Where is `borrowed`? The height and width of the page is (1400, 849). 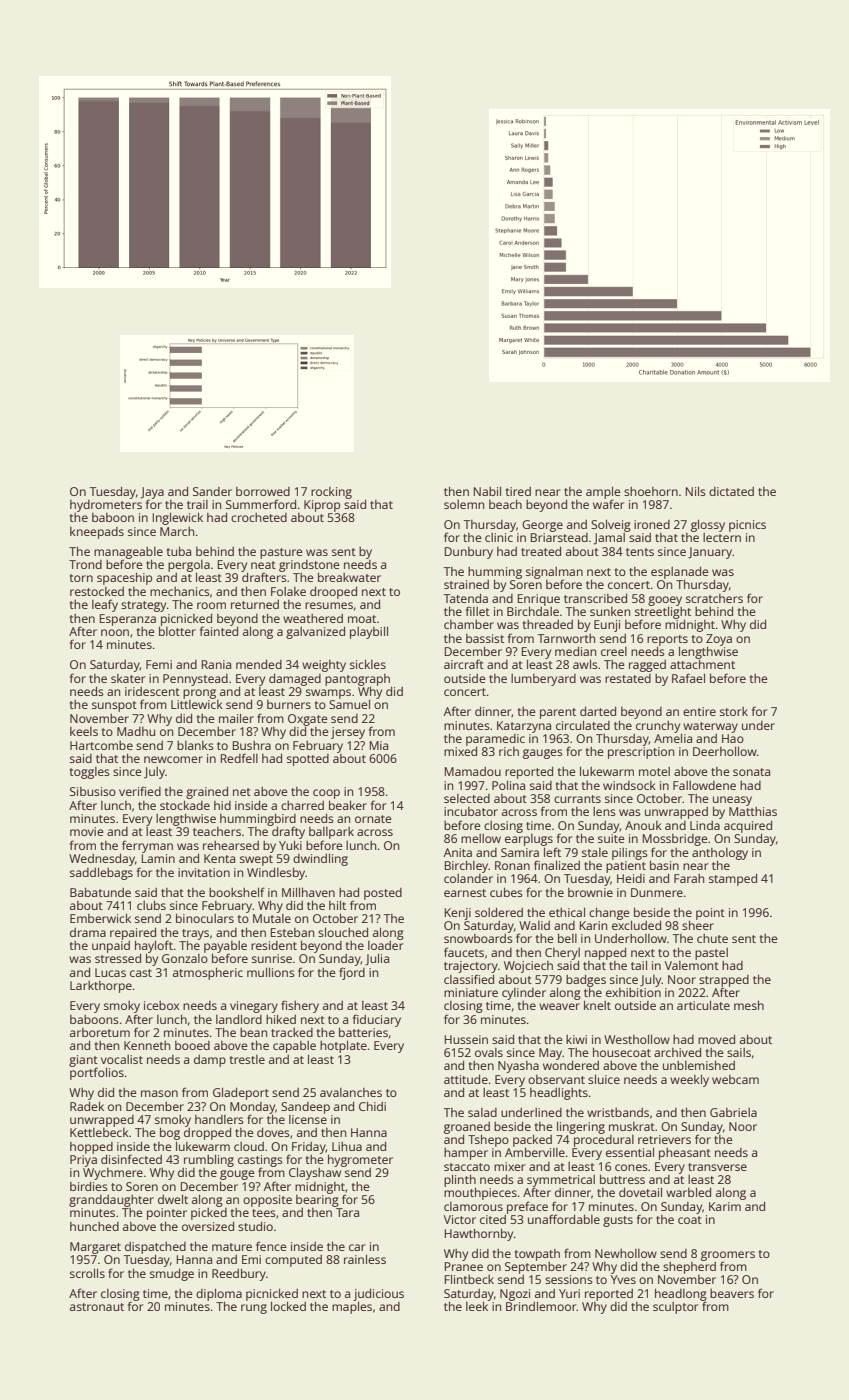
borrowed is located at coordinates (263, 491).
